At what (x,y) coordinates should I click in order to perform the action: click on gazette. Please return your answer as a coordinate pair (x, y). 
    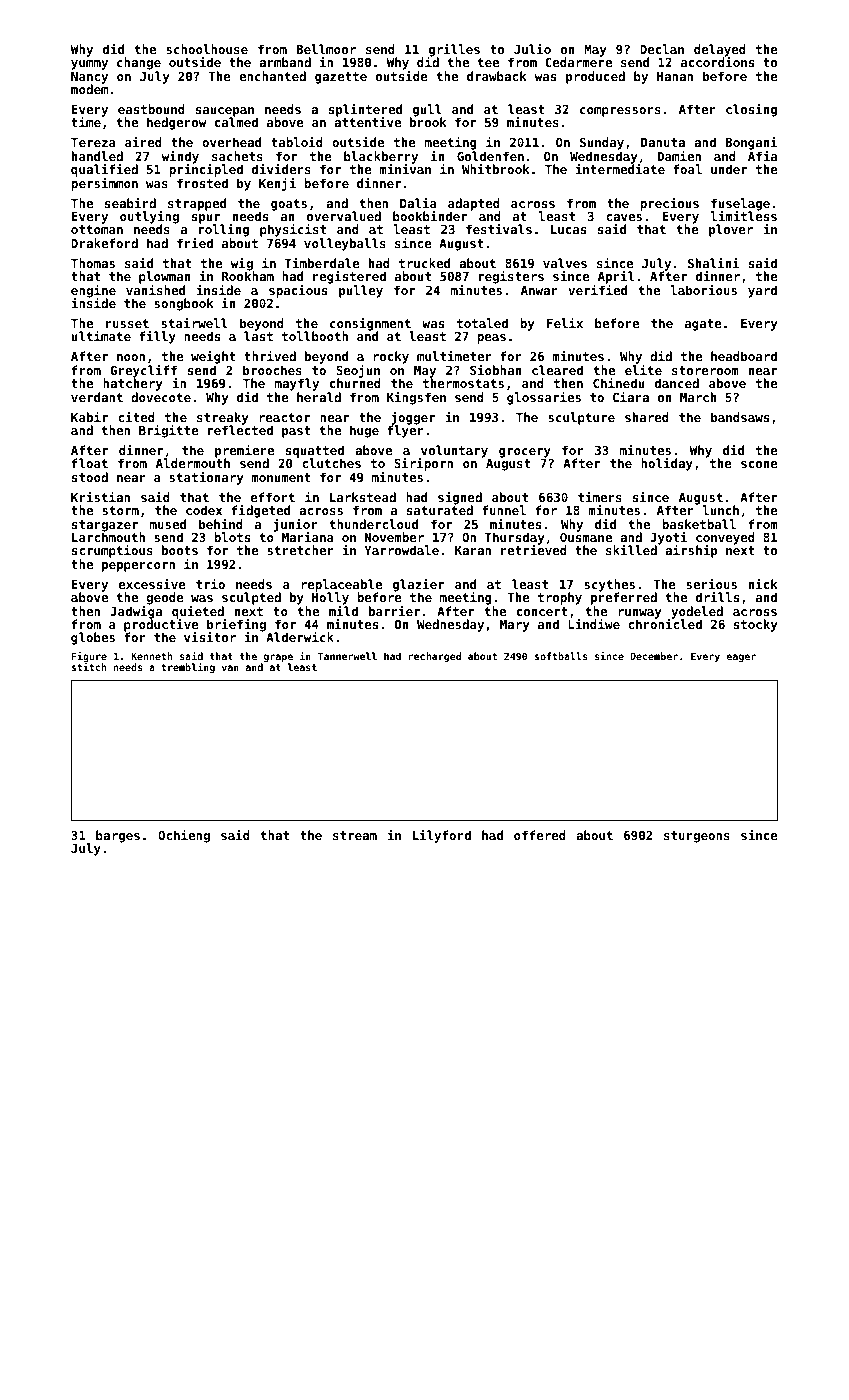
    Looking at the image, I should click on (341, 78).
